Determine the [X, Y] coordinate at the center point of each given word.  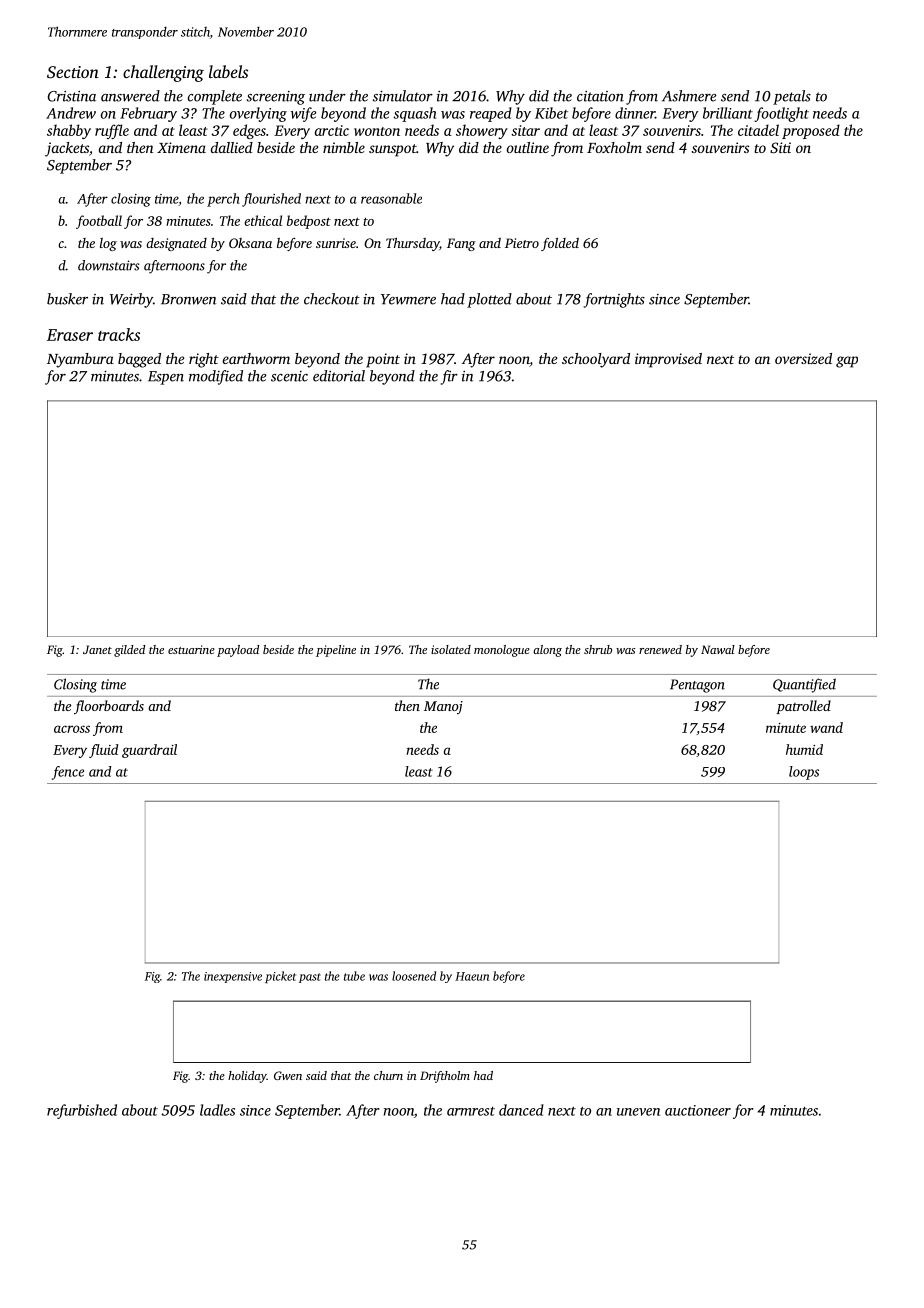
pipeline [336, 651]
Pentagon [697, 686]
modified [216, 377]
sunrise [336, 243]
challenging [163, 73]
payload [238, 651]
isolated [451, 649]
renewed [660, 649]
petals [792, 97]
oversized [803, 358]
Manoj [443, 707]
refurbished [82, 1111]
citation [600, 96]
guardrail [149, 751]
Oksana [250, 243]
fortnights [614, 300]
